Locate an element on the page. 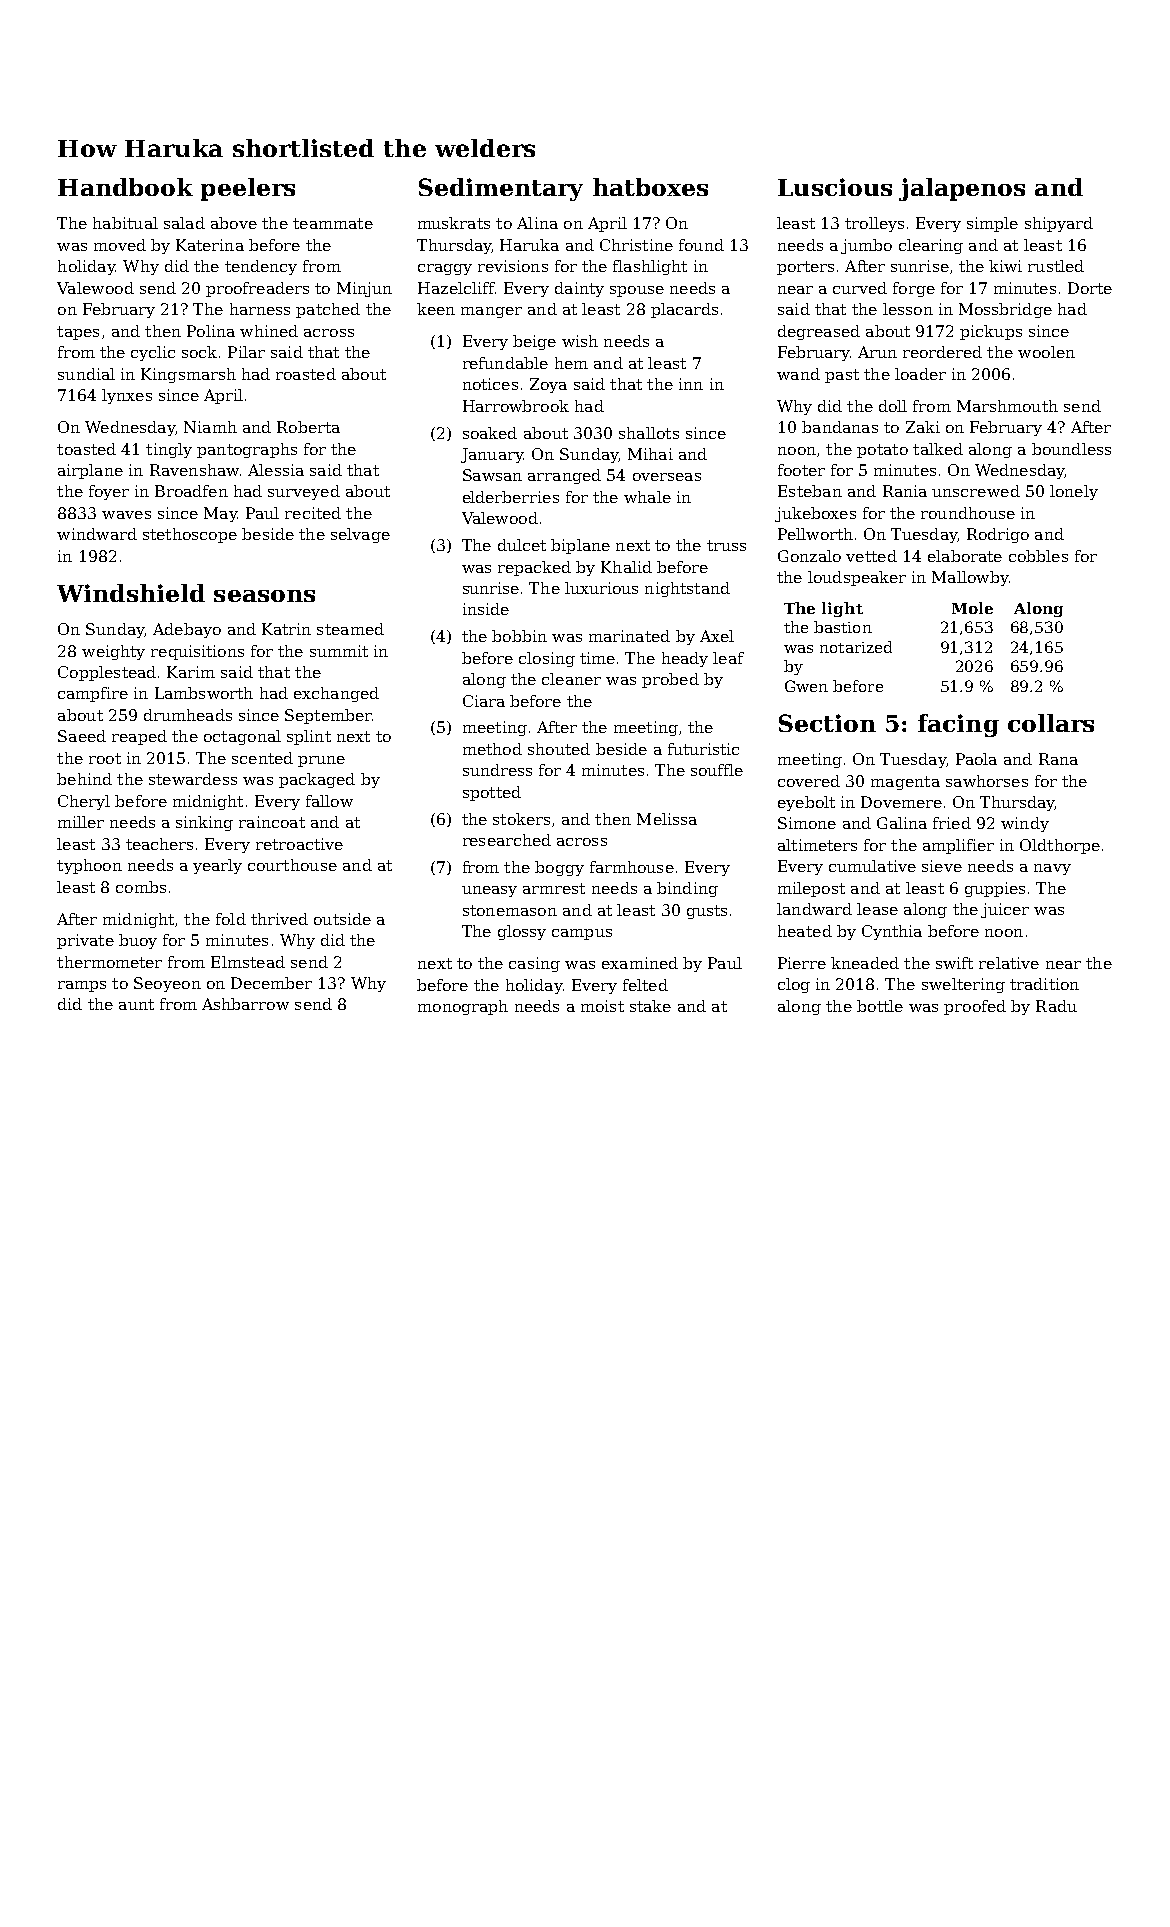 This document has width=1170, height=1927. footer is located at coordinates (801, 470).
